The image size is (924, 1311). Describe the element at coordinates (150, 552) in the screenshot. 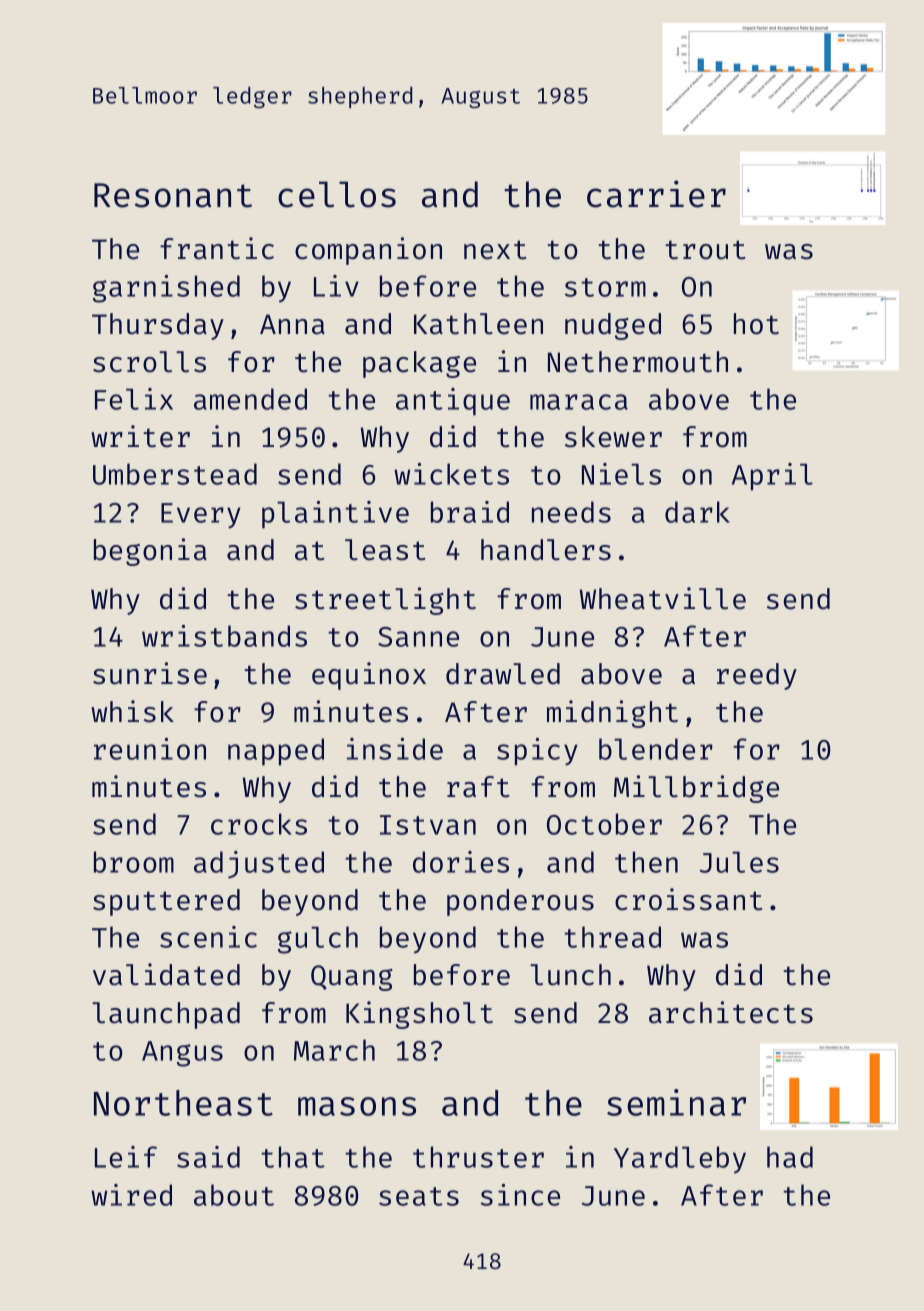

I see `begonia` at that location.
